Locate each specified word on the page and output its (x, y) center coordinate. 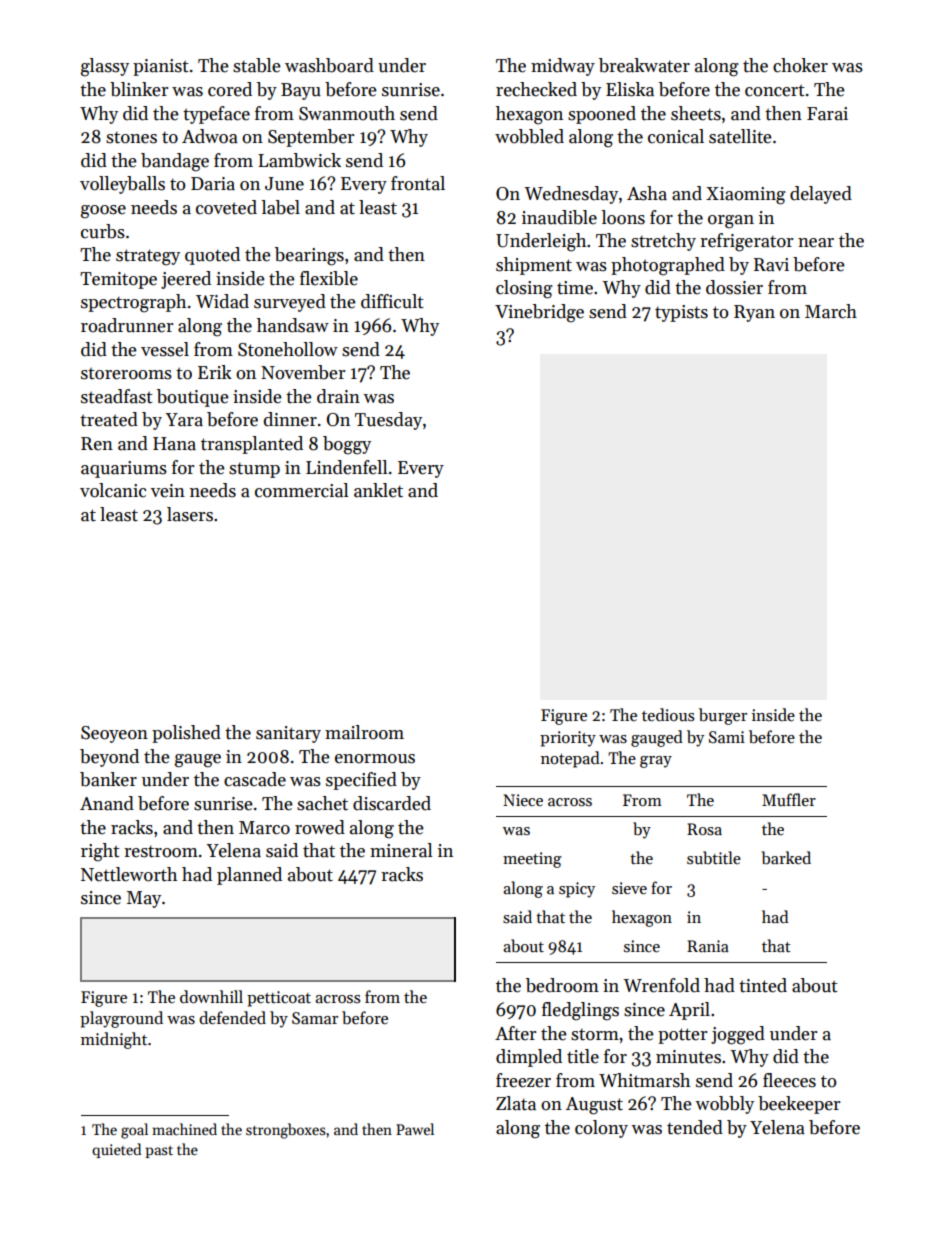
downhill (211, 996)
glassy (105, 67)
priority (568, 739)
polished (186, 734)
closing (524, 289)
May (144, 899)
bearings (309, 256)
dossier (734, 287)
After (516, 1033)
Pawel (415, 1129)
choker (800, 65)
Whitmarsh (644, 1080)
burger (723, 716)
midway (563, 67)
